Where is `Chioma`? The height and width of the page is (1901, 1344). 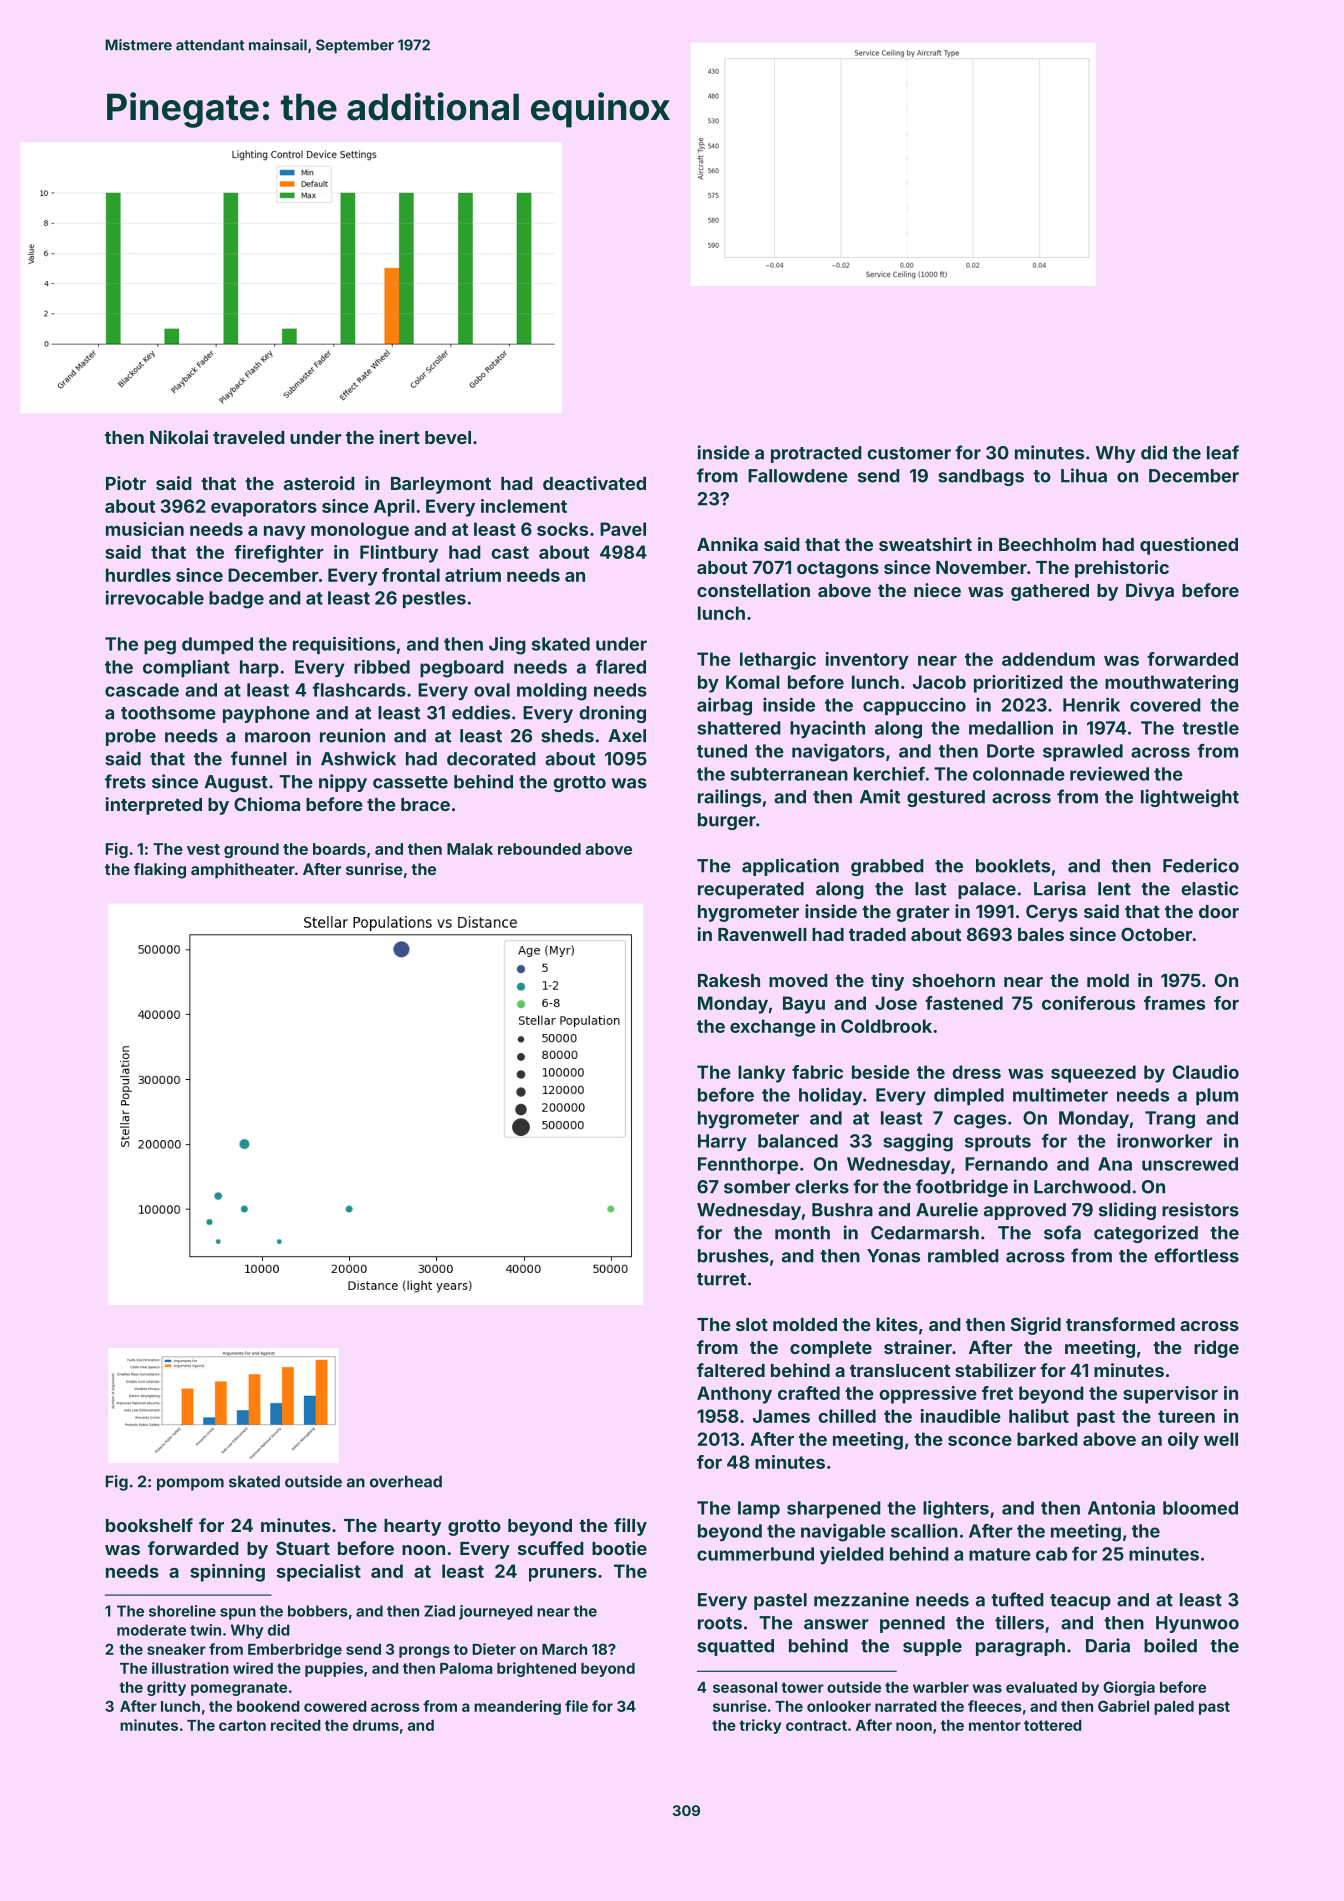 Chioma is located at coordinates (267, 804).
